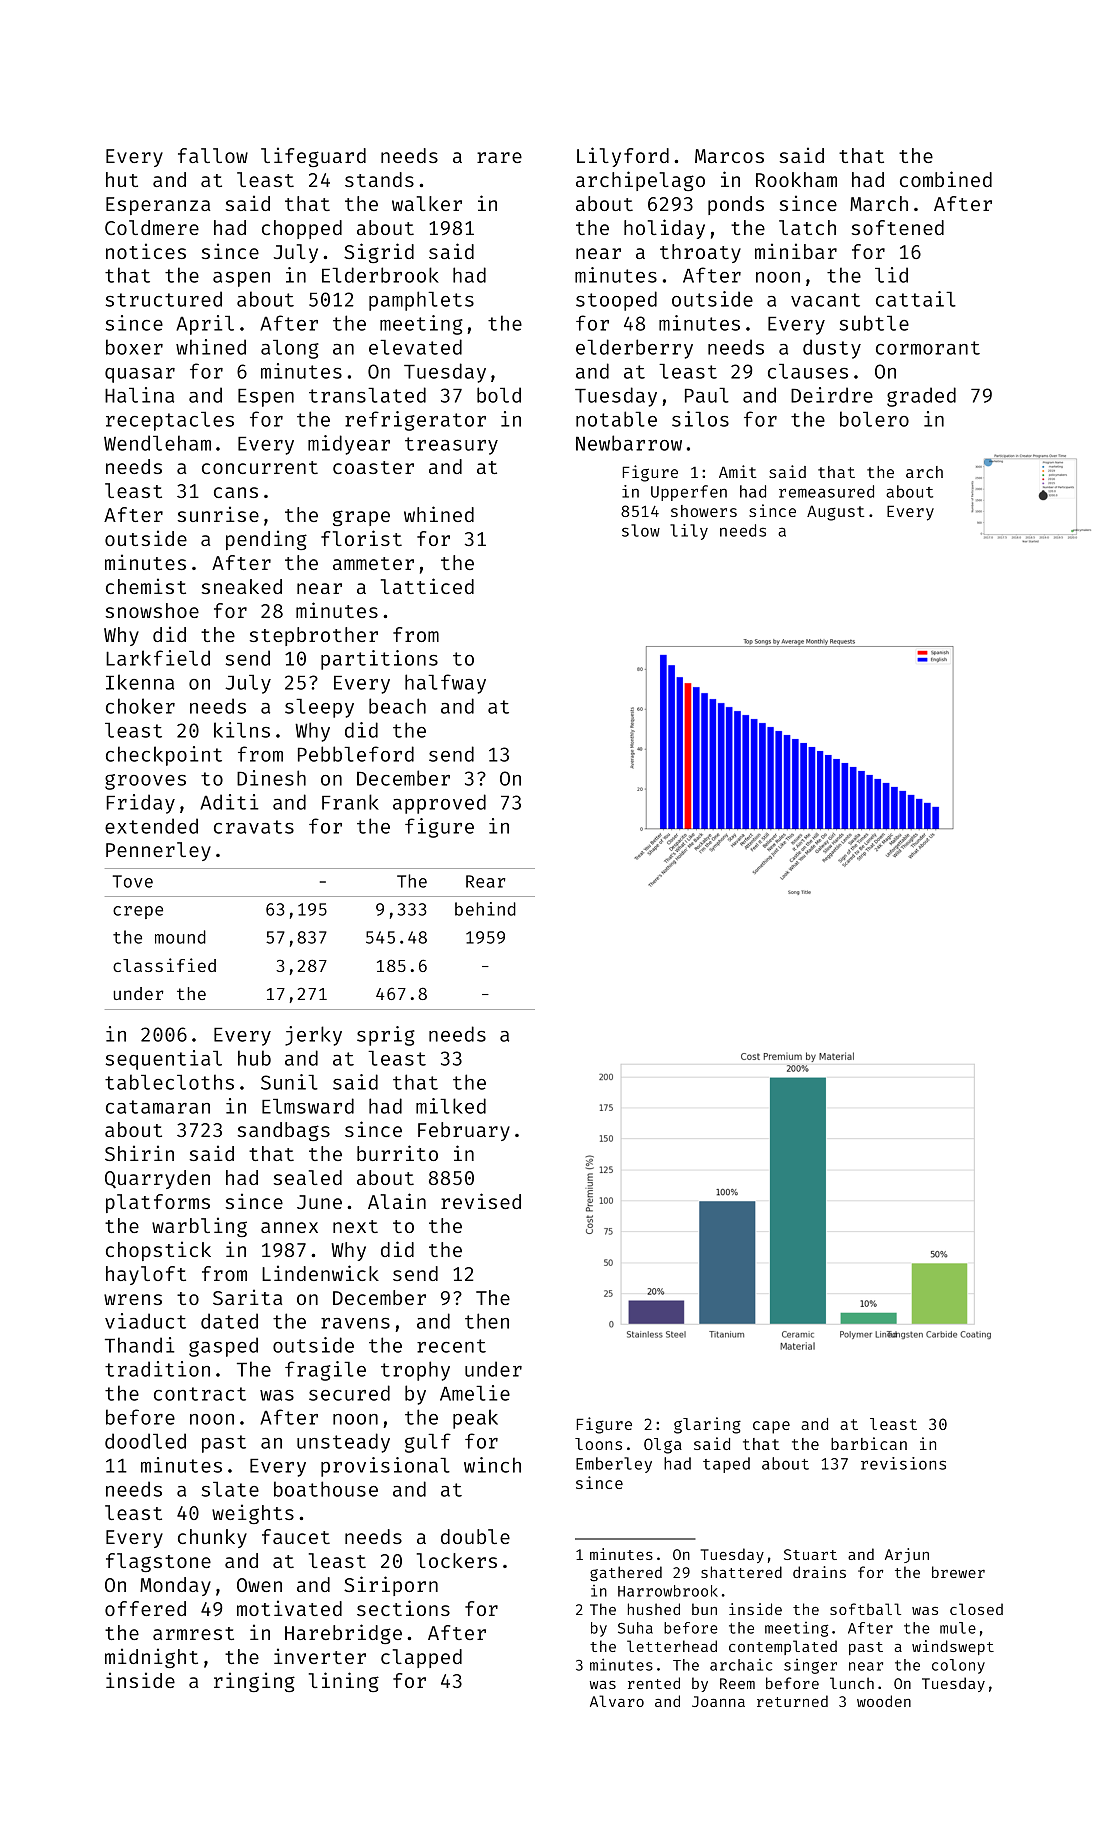  Describe the element at coordinates (247, 1297) in the screenshot. I see `Sarita` at that location.
